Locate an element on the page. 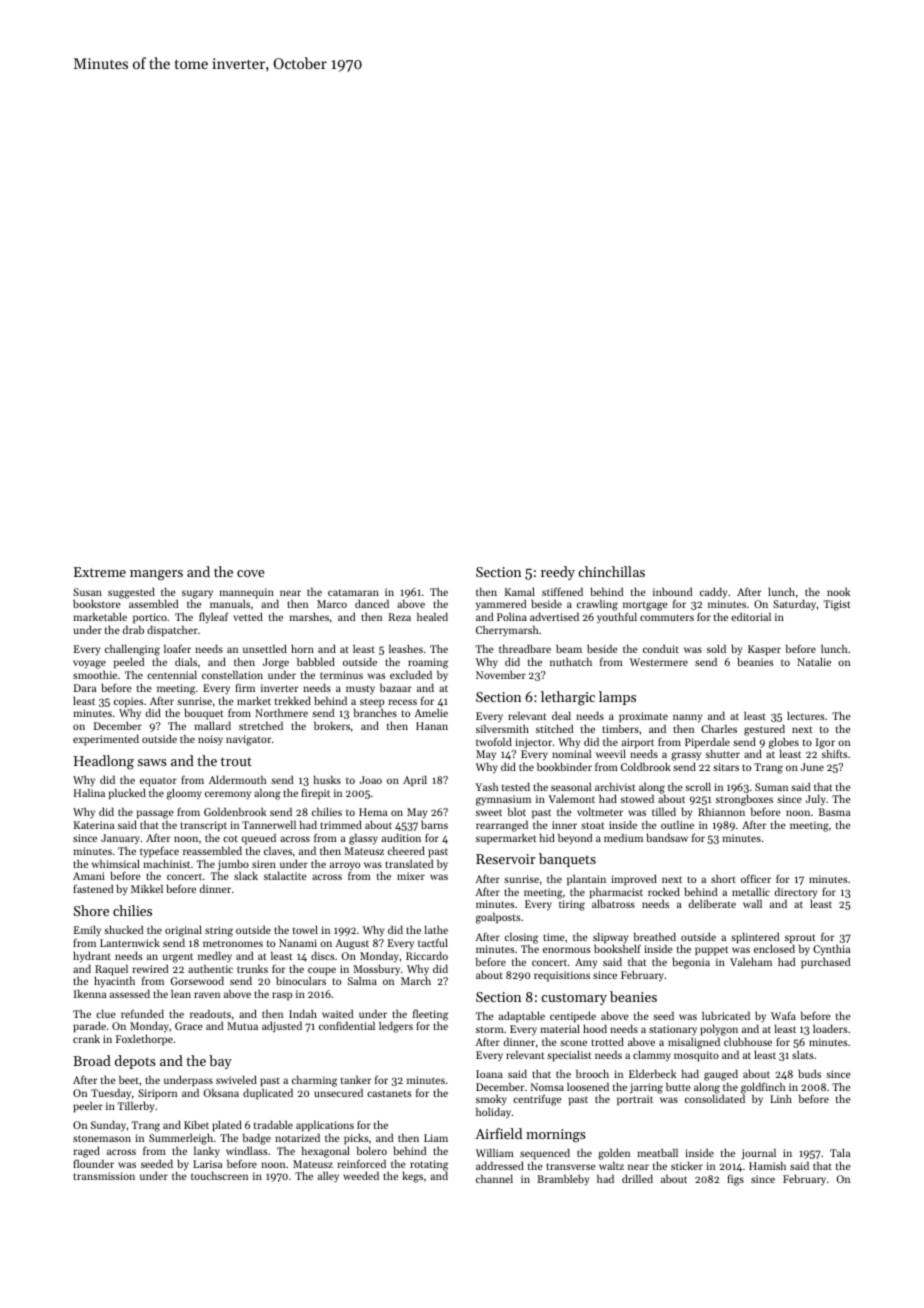 This image has height=1308, width=924. mangers is located at coordinates (156, 575).
